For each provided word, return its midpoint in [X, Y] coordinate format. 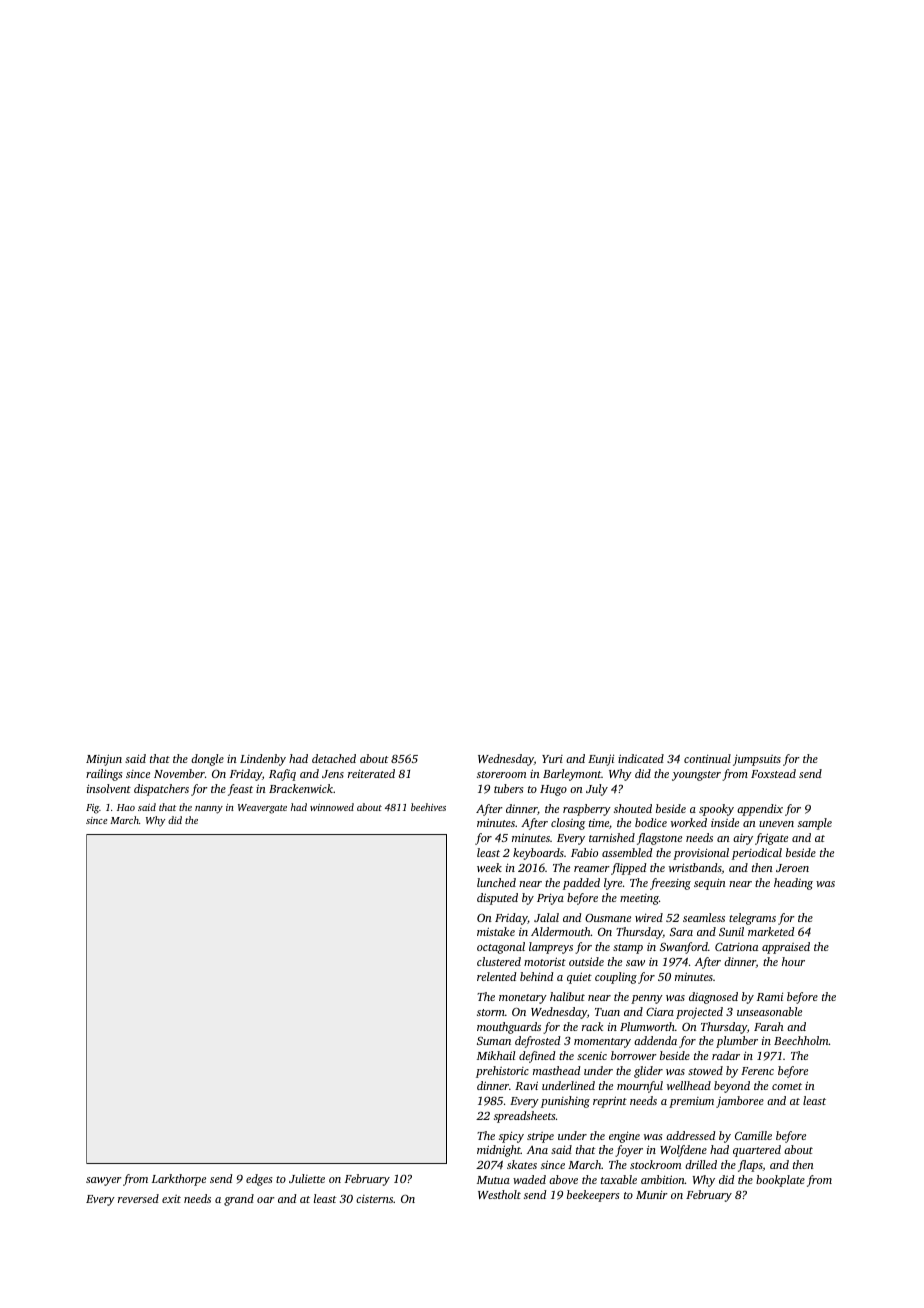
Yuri [552, 759]
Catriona [736, 947]
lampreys [551, 948]
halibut [567, 996]
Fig [92, 809]
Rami [770, 996]
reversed [138, 1198]
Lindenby [263, 760]
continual [707, 758]
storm [491, 1012]
